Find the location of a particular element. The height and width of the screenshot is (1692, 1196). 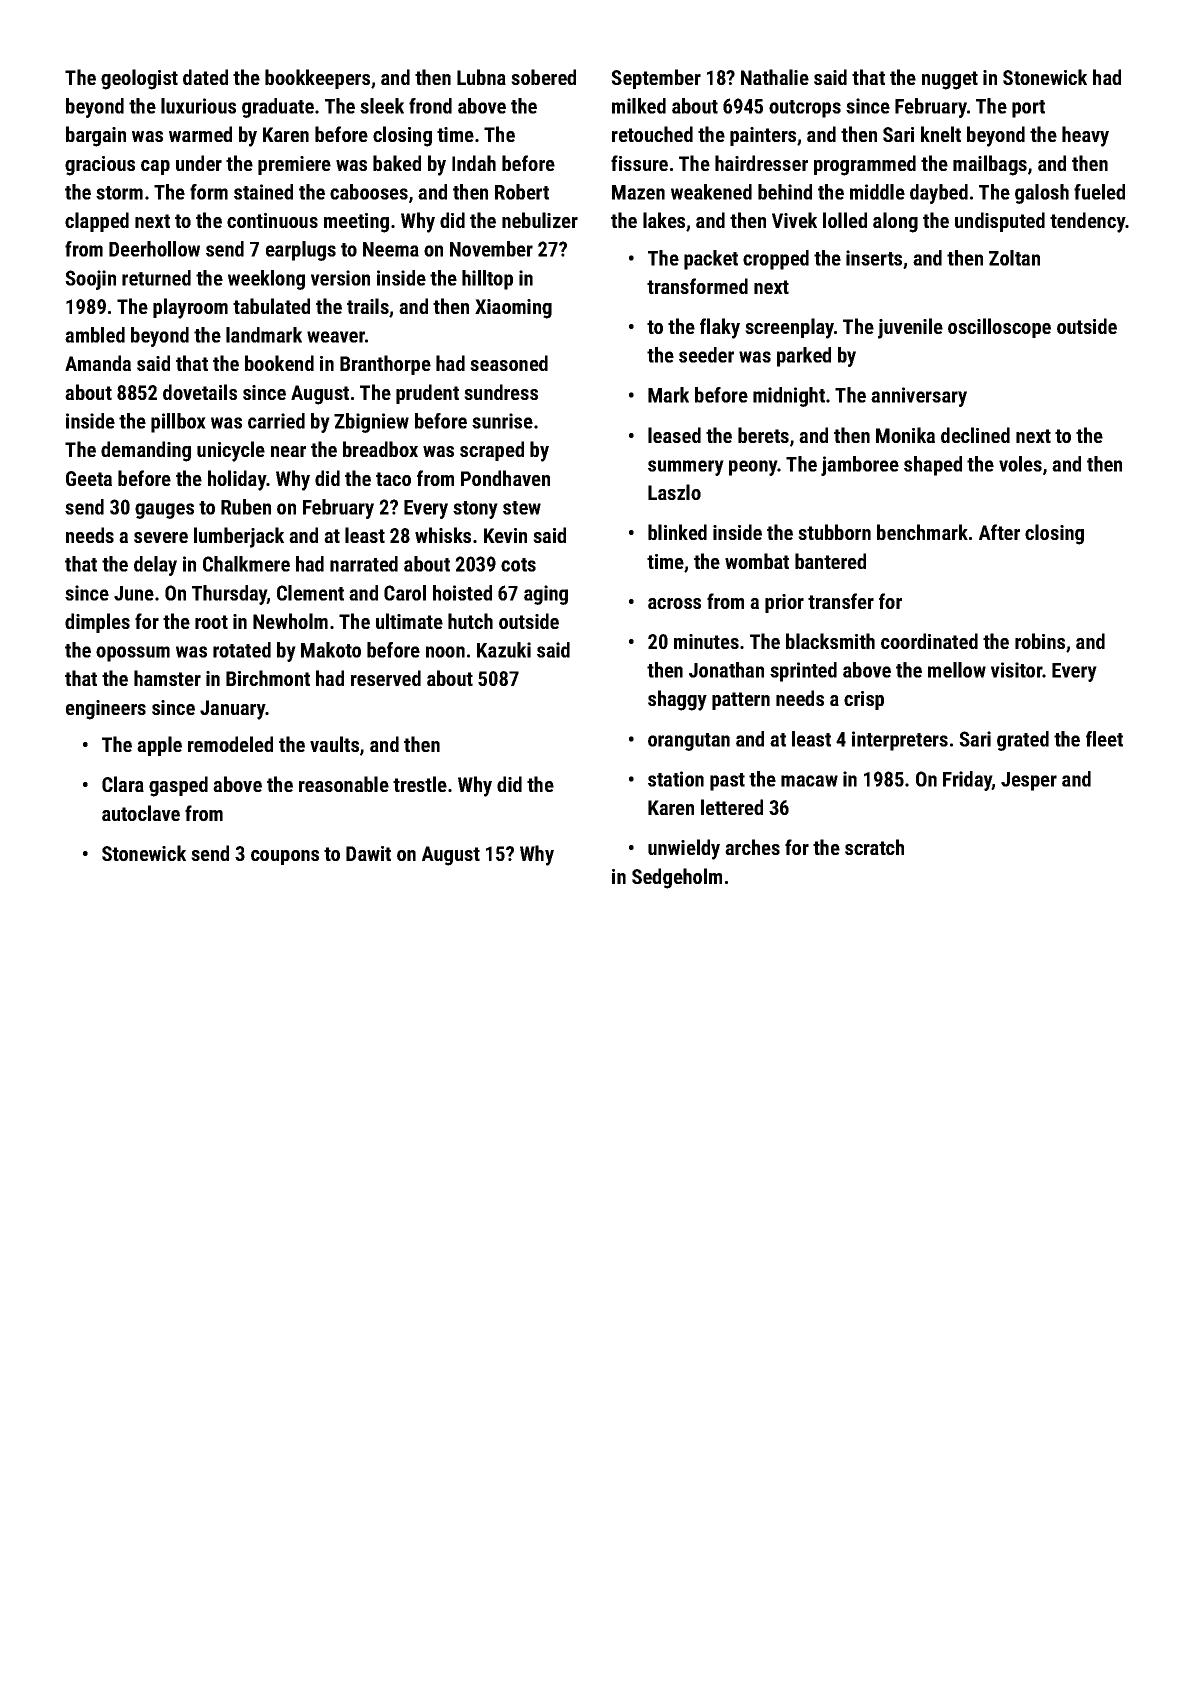

juvenile is located at coordinates (910, 328).
